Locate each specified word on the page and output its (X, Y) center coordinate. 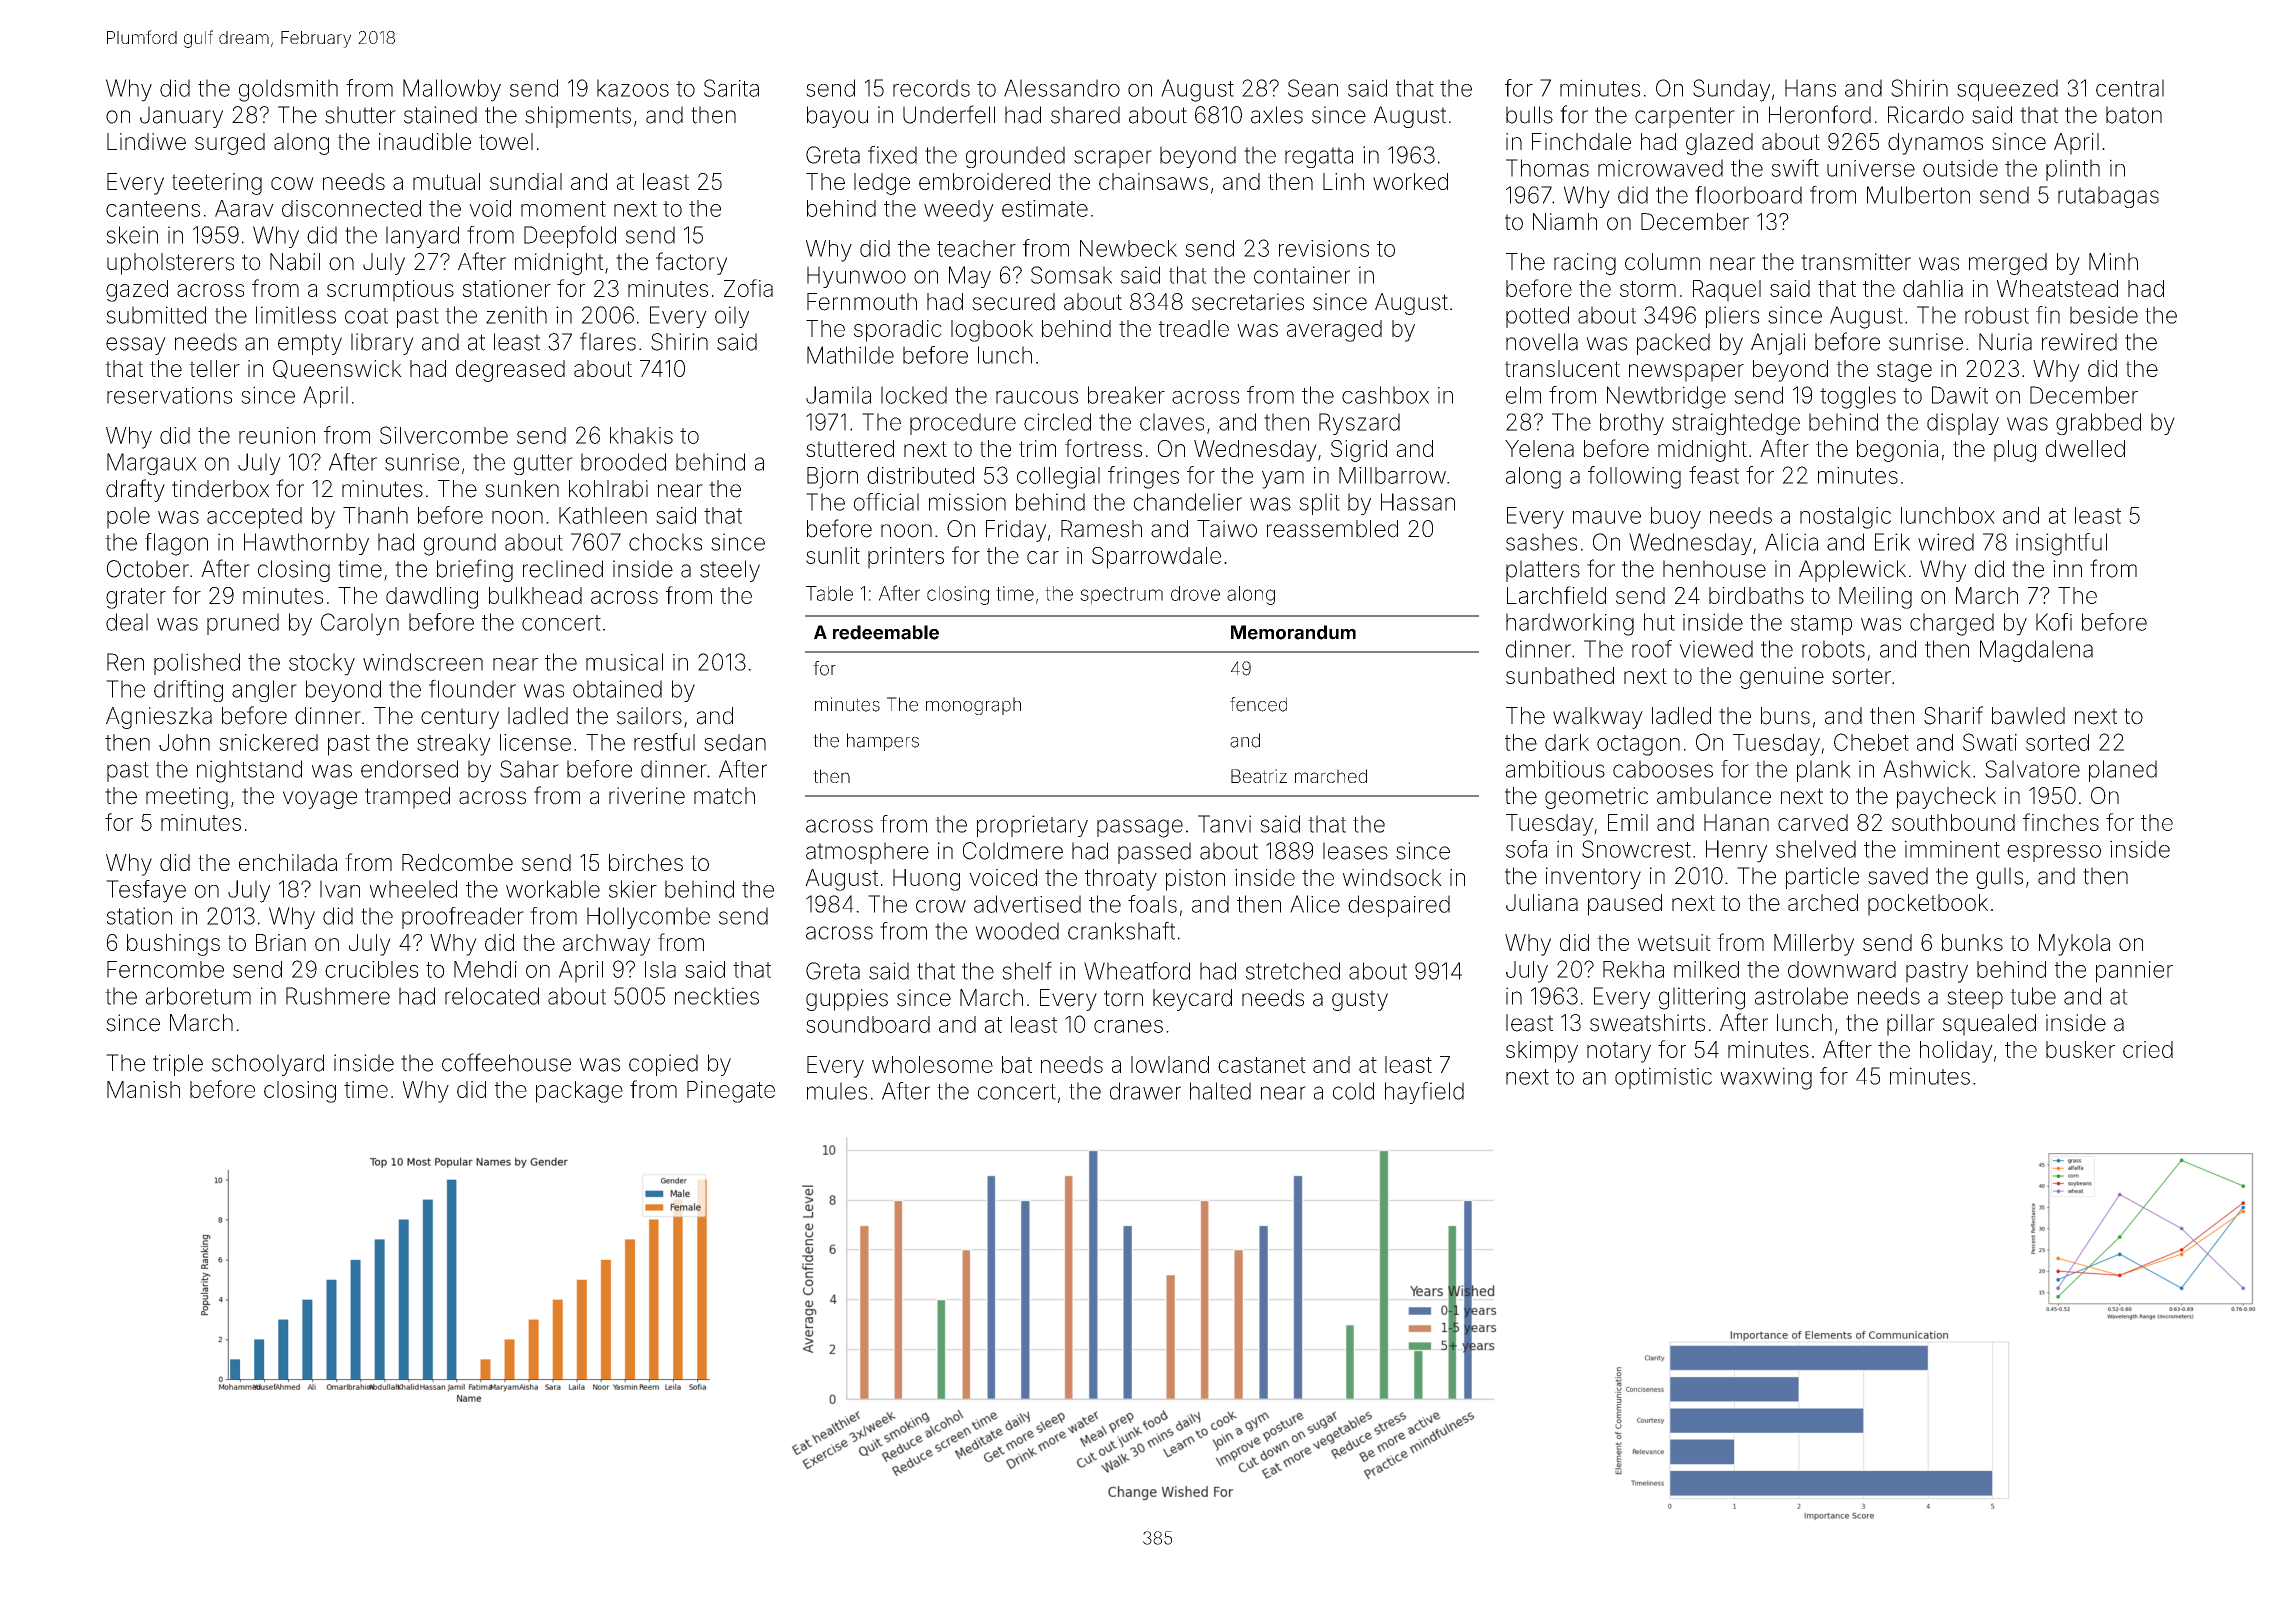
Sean (1313, 88)
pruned (243, 624)
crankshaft (1121, 930)
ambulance (1714, 796)
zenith (516, 315)
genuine (1782, 678)
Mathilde (850, 355)
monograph (973, 706)
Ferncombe (165, 969)
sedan (735, 742)
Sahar (529, 769)
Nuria (2005, 342)
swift (1795, 168)
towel (506, 141)
